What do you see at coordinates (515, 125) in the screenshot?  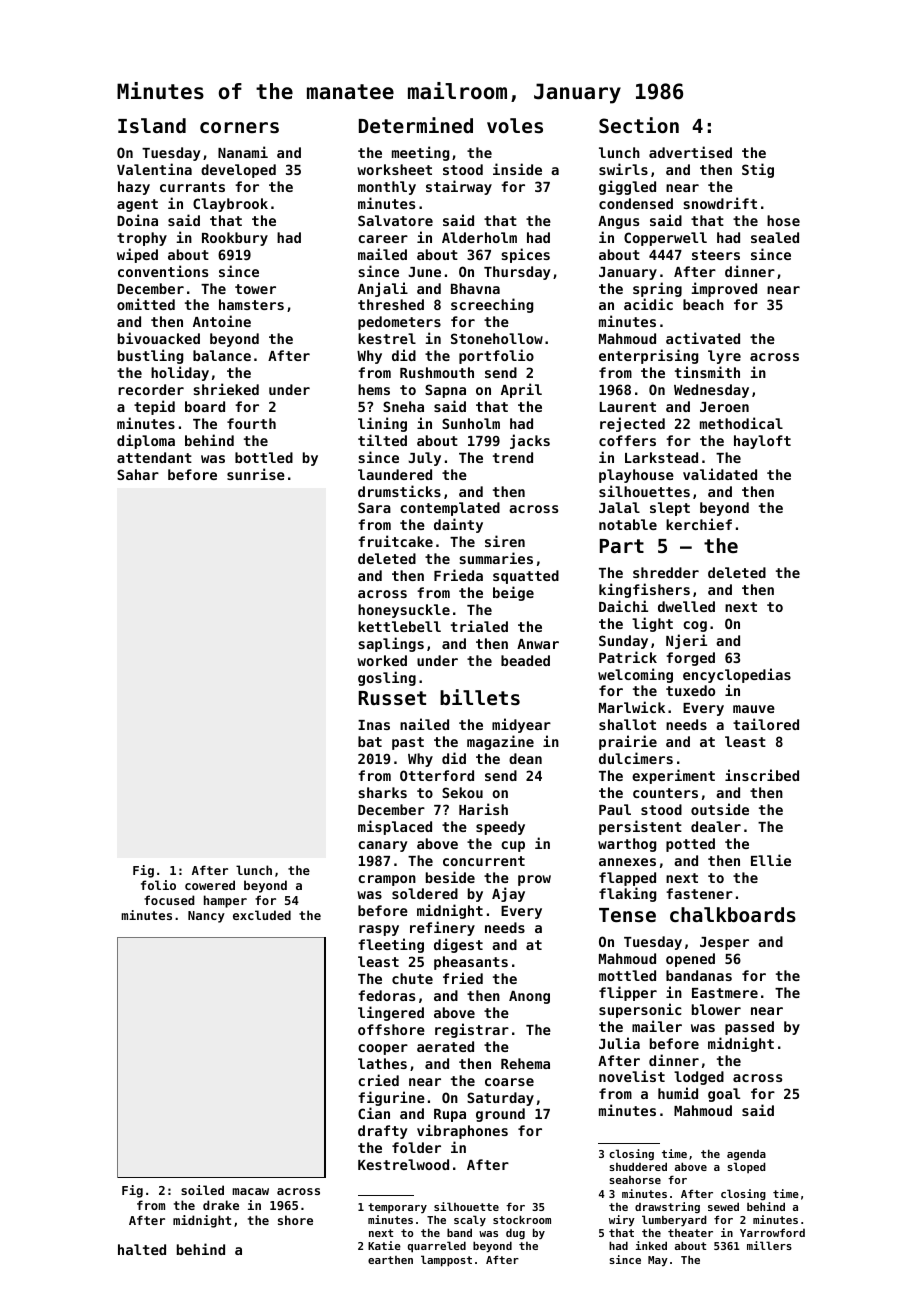 I see `voles` at bounding box center [515, 125].
